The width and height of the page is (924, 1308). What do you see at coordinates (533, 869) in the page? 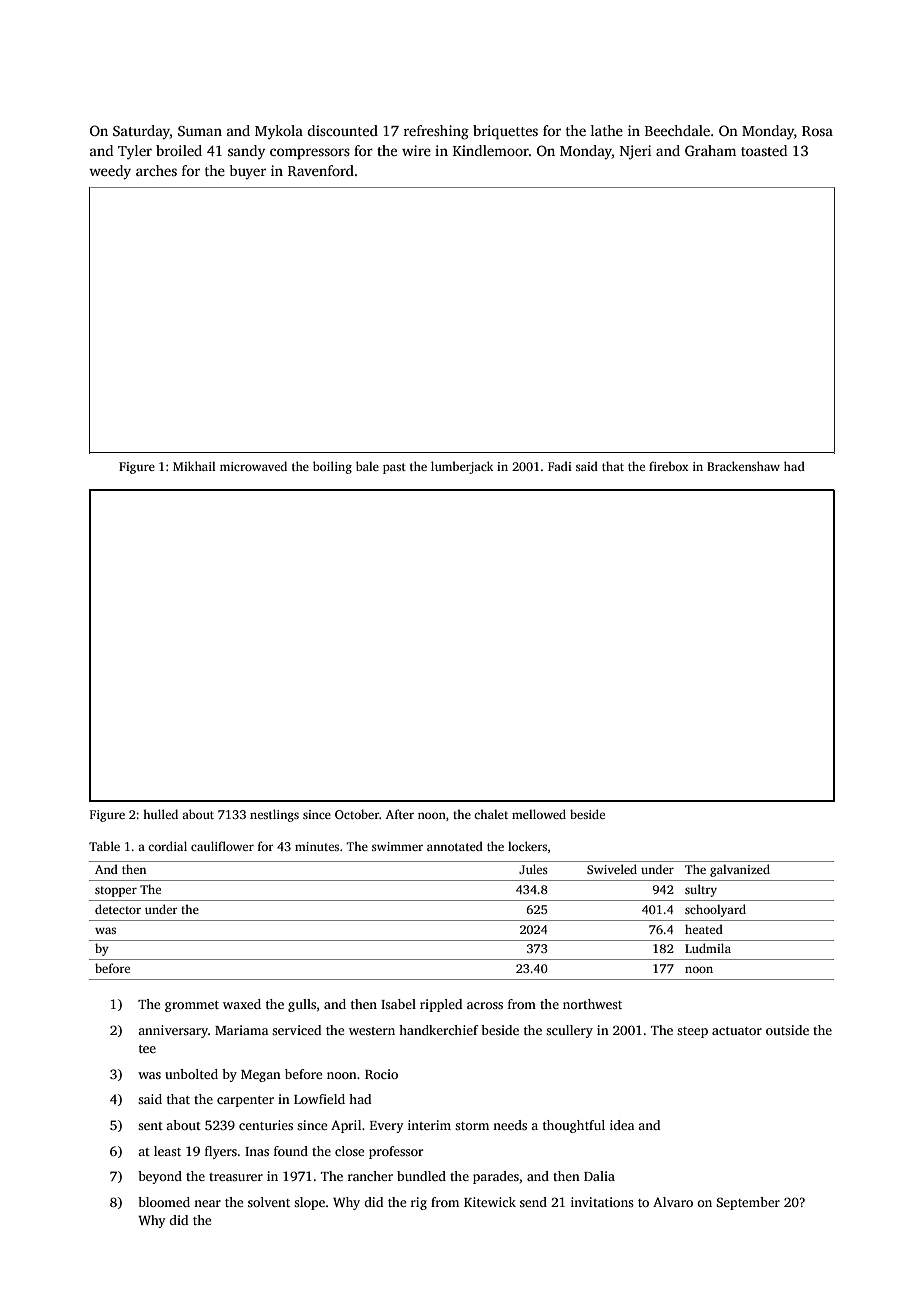
I see `Jules` at bounding box center [533, 869].
